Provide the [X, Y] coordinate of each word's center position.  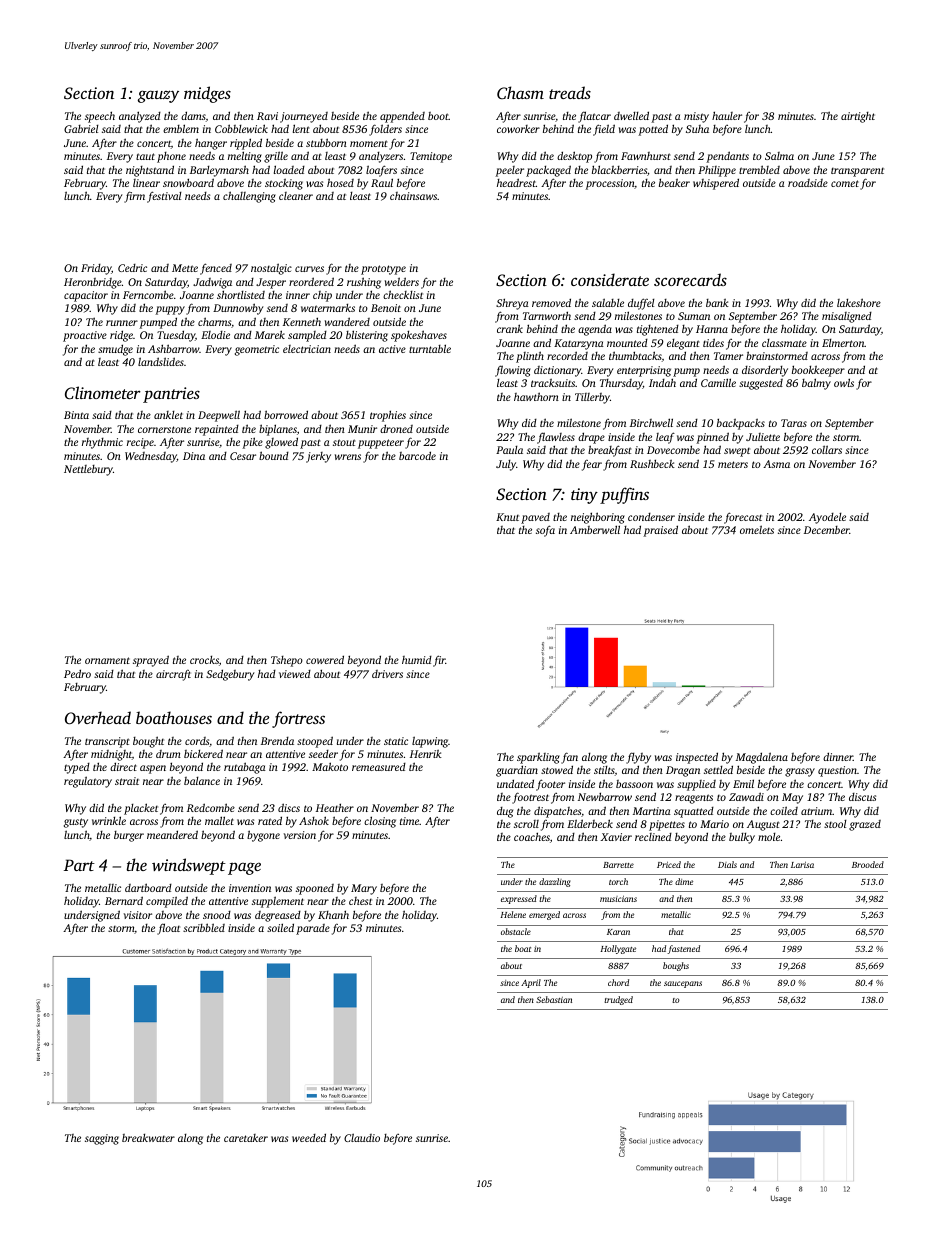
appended [402, 117]
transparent [857, 172]
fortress [298, 719]
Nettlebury [88, 470]
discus [862, 797]
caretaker [246, 1138]
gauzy [158, 96]
